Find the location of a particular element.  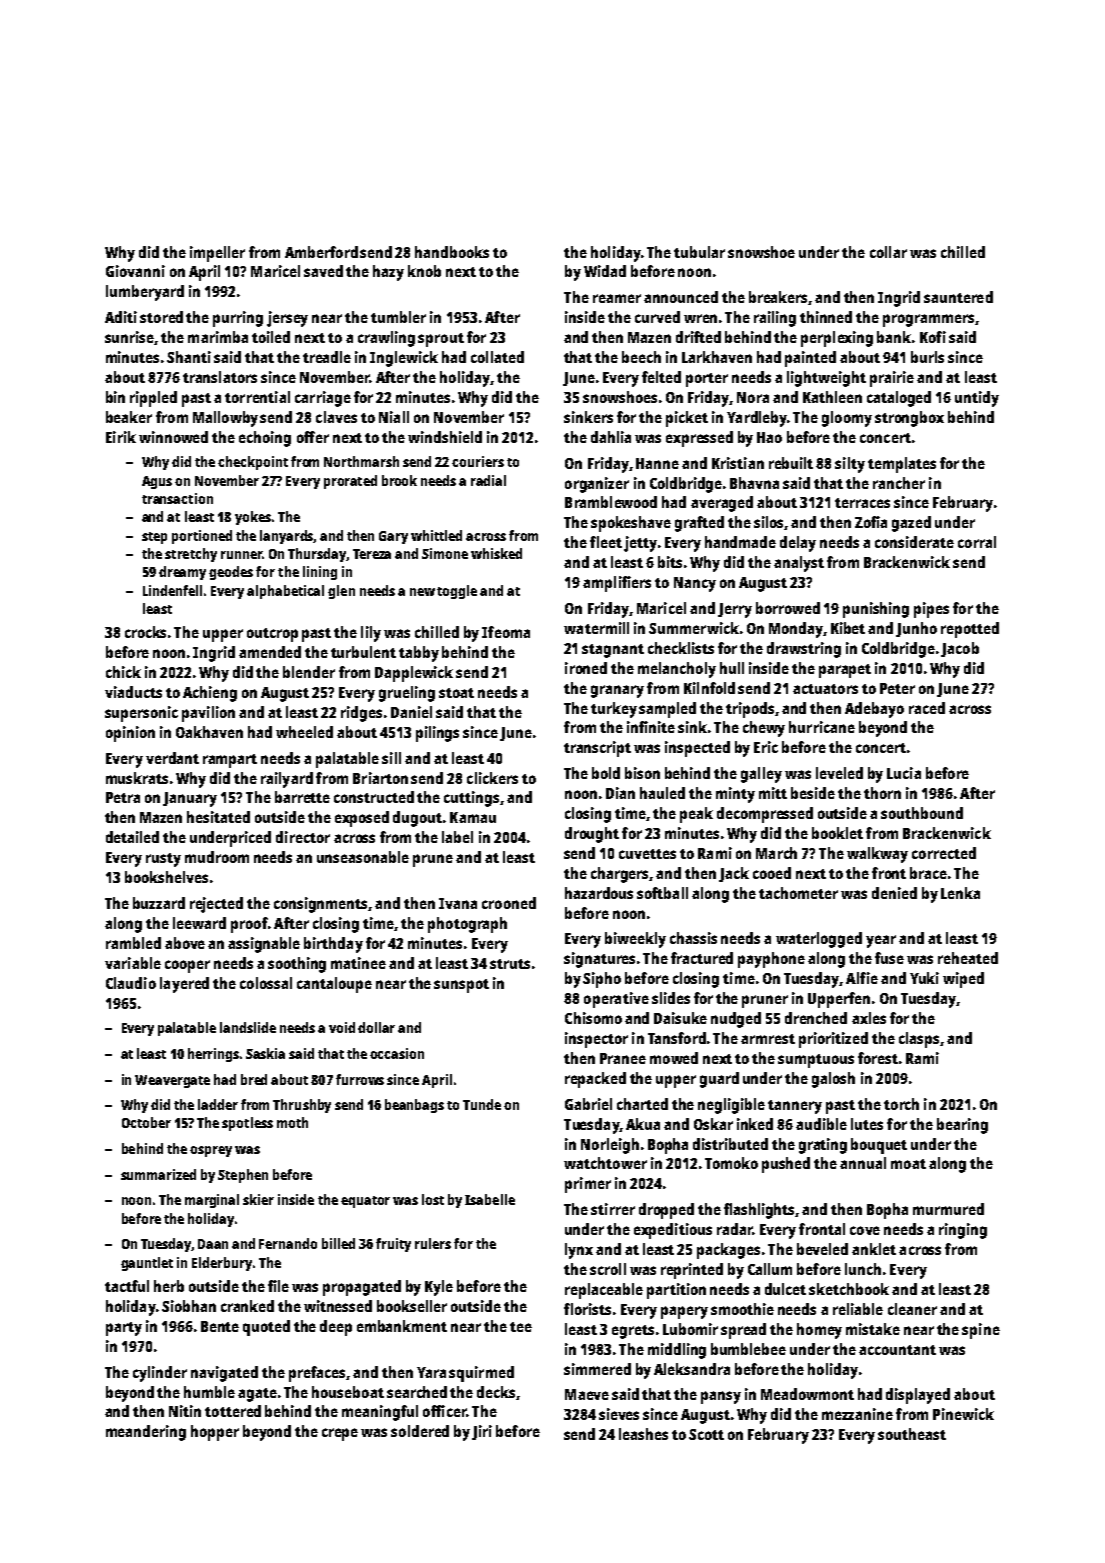

handbooks is located at coordinates (452, 252).
